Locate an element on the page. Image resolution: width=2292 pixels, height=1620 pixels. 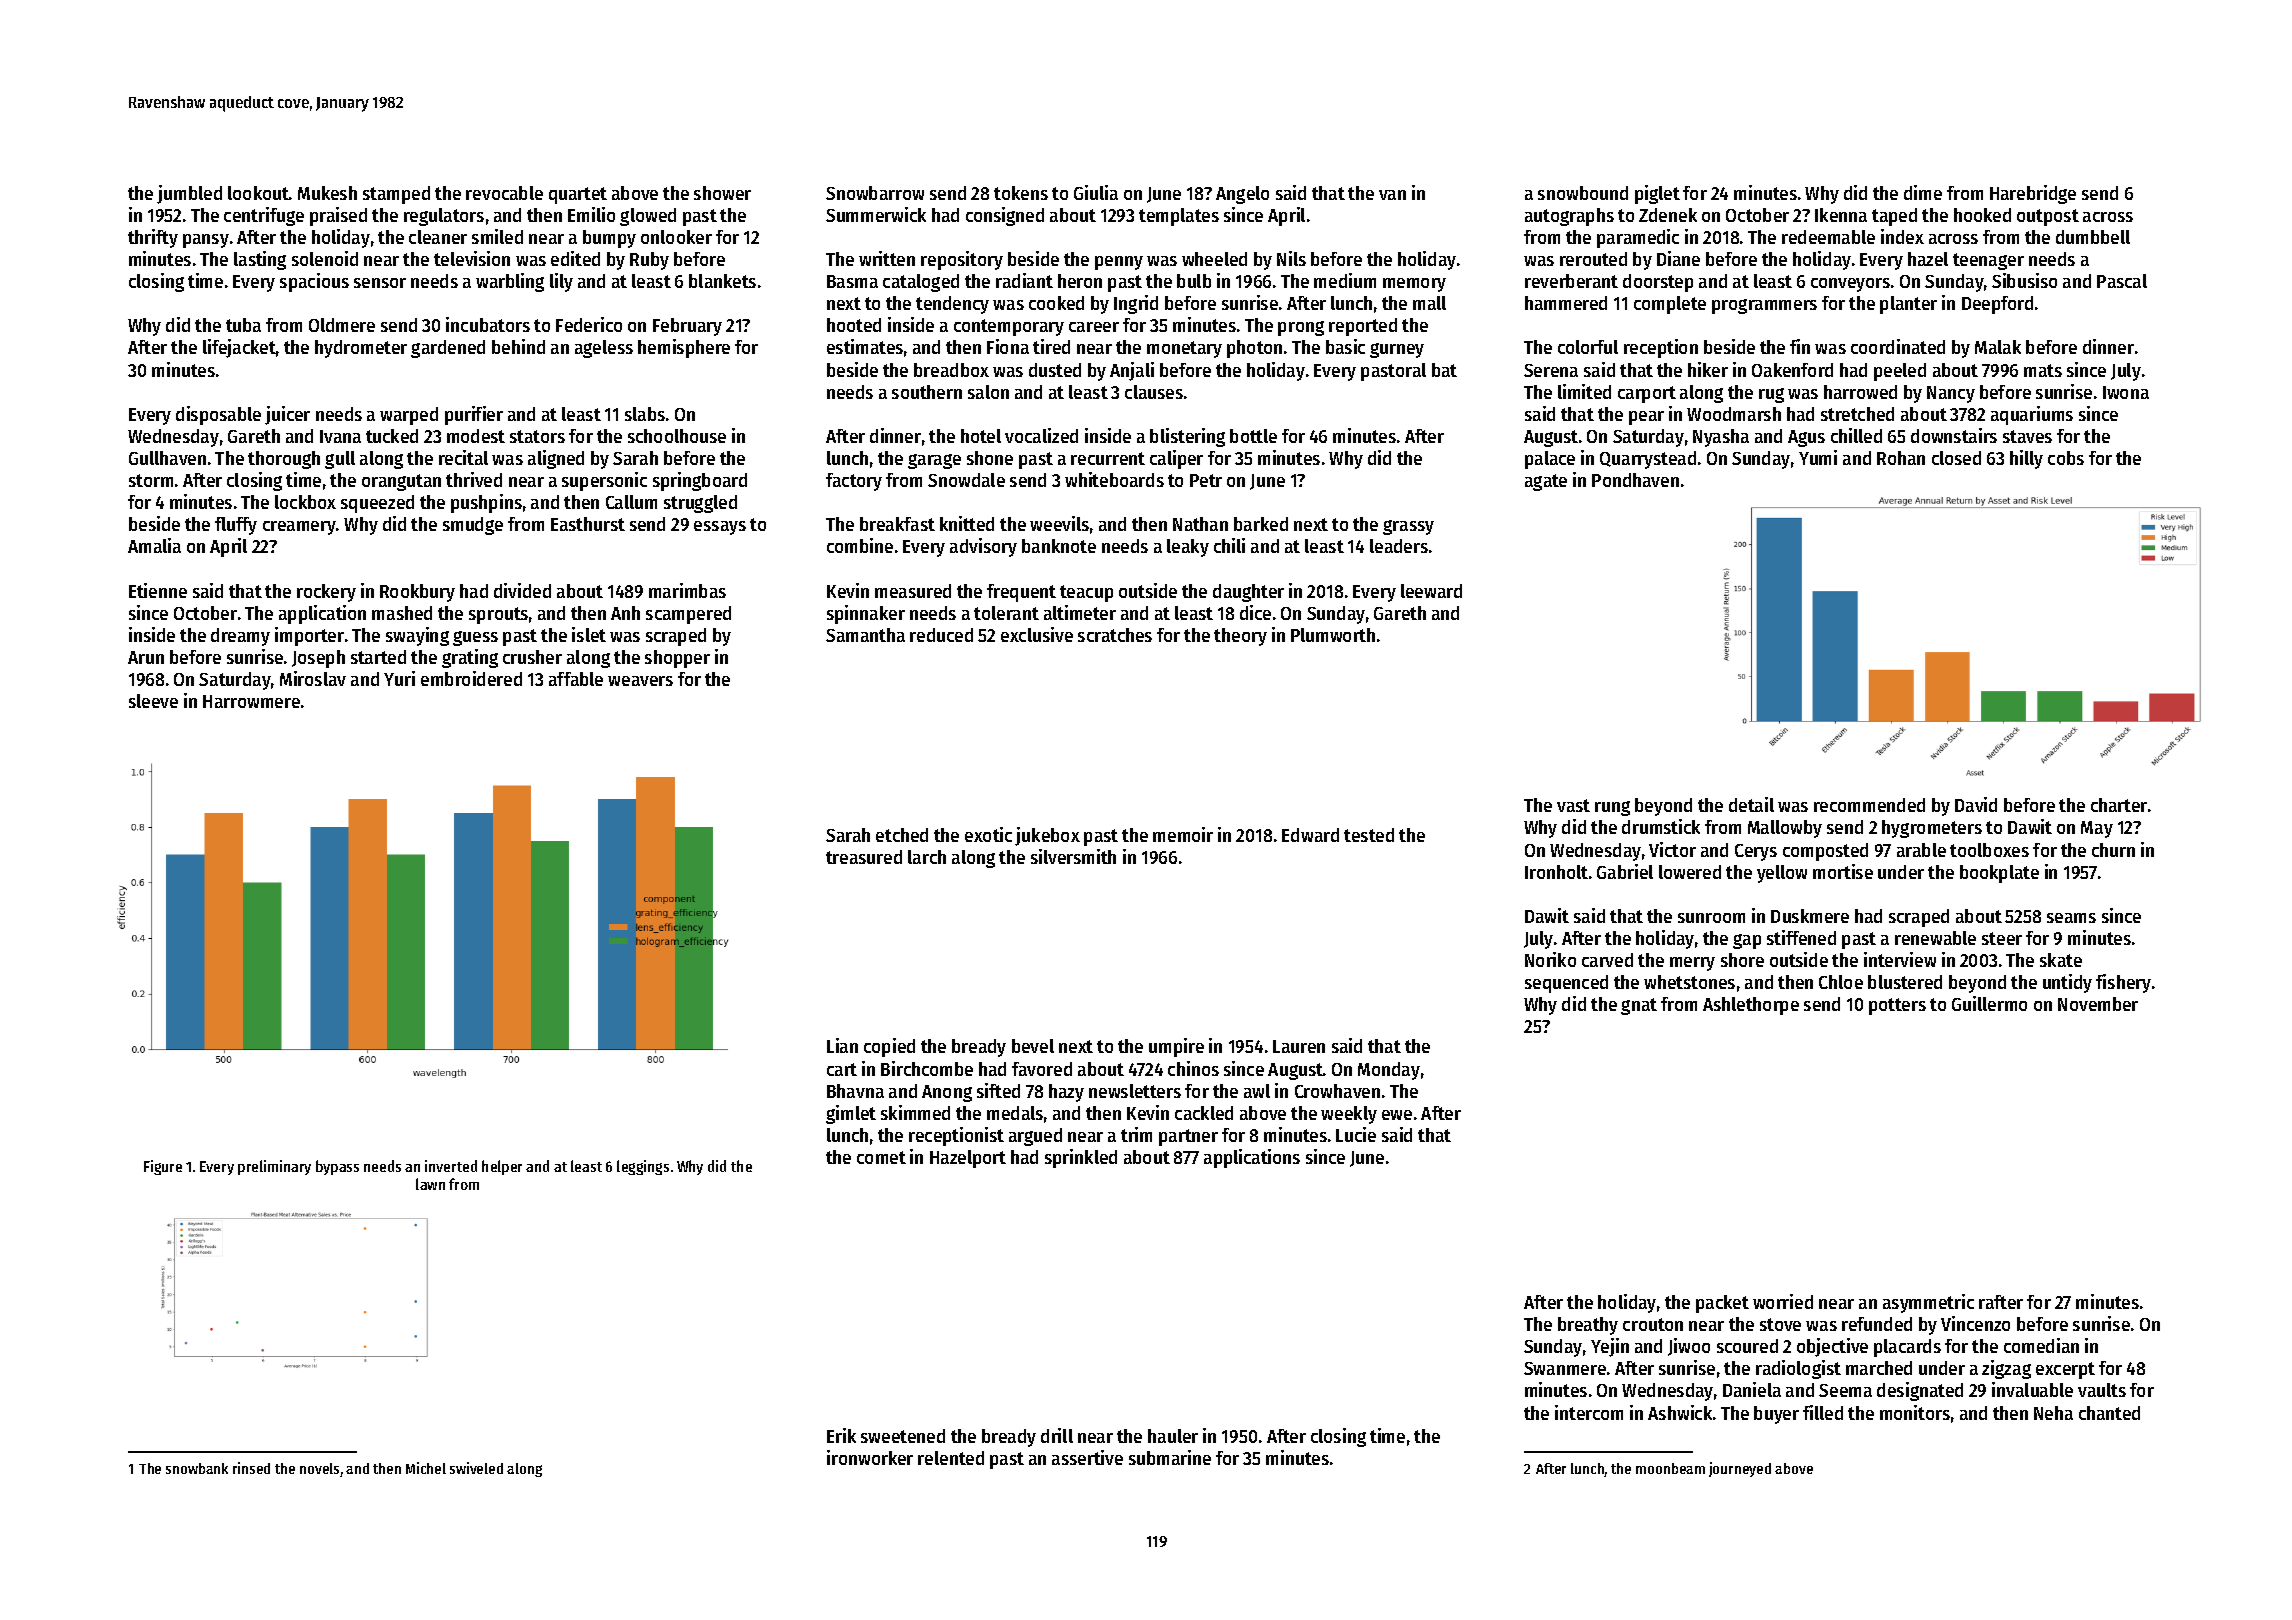
tokens is located at coordinates (1021, 193).
